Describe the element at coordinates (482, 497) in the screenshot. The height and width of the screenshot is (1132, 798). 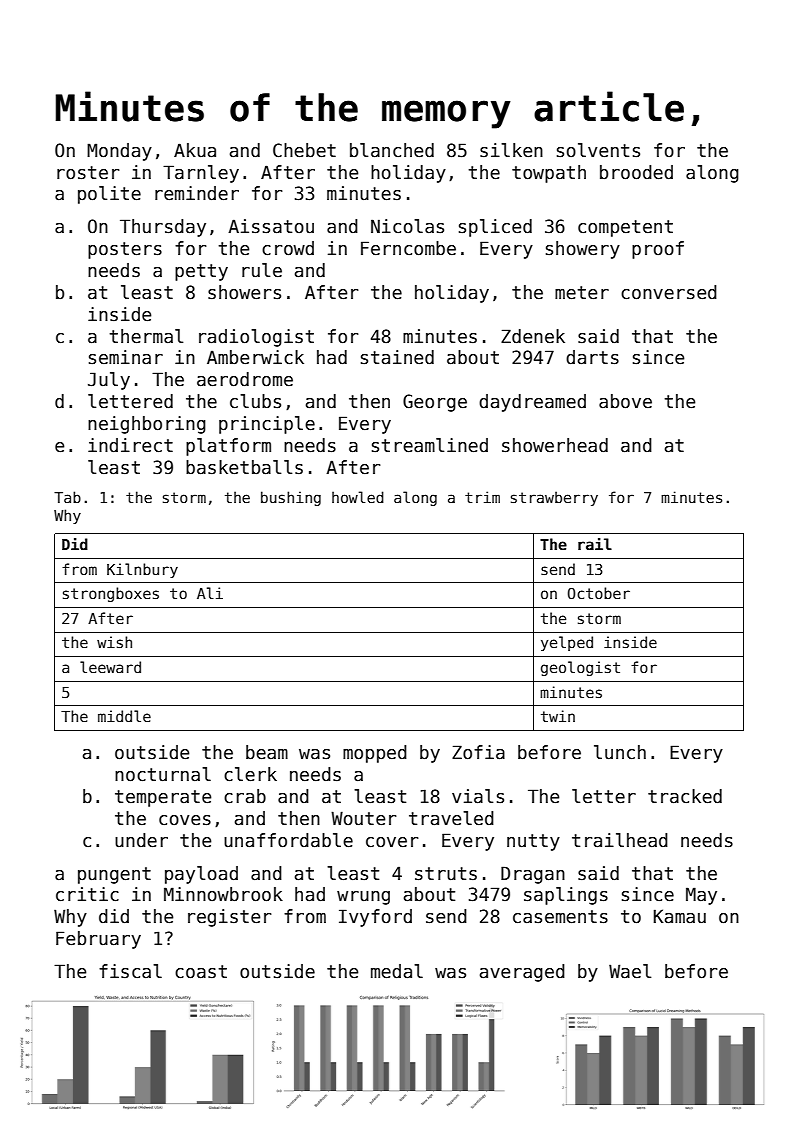
I see `trim` at that location.
